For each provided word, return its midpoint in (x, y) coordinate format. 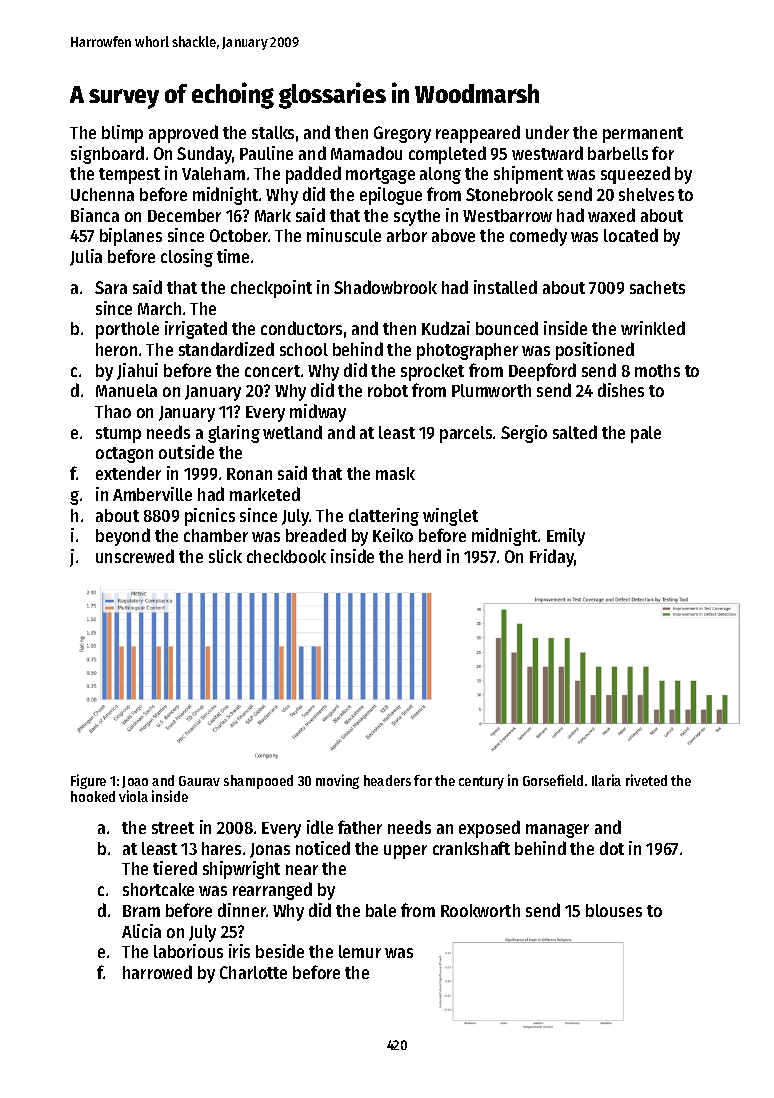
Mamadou (366, 153)
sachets (657, 287)
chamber (216, 535)
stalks (273, 132)
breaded (316, 535)
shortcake (158, 889)
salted (575, 432)
